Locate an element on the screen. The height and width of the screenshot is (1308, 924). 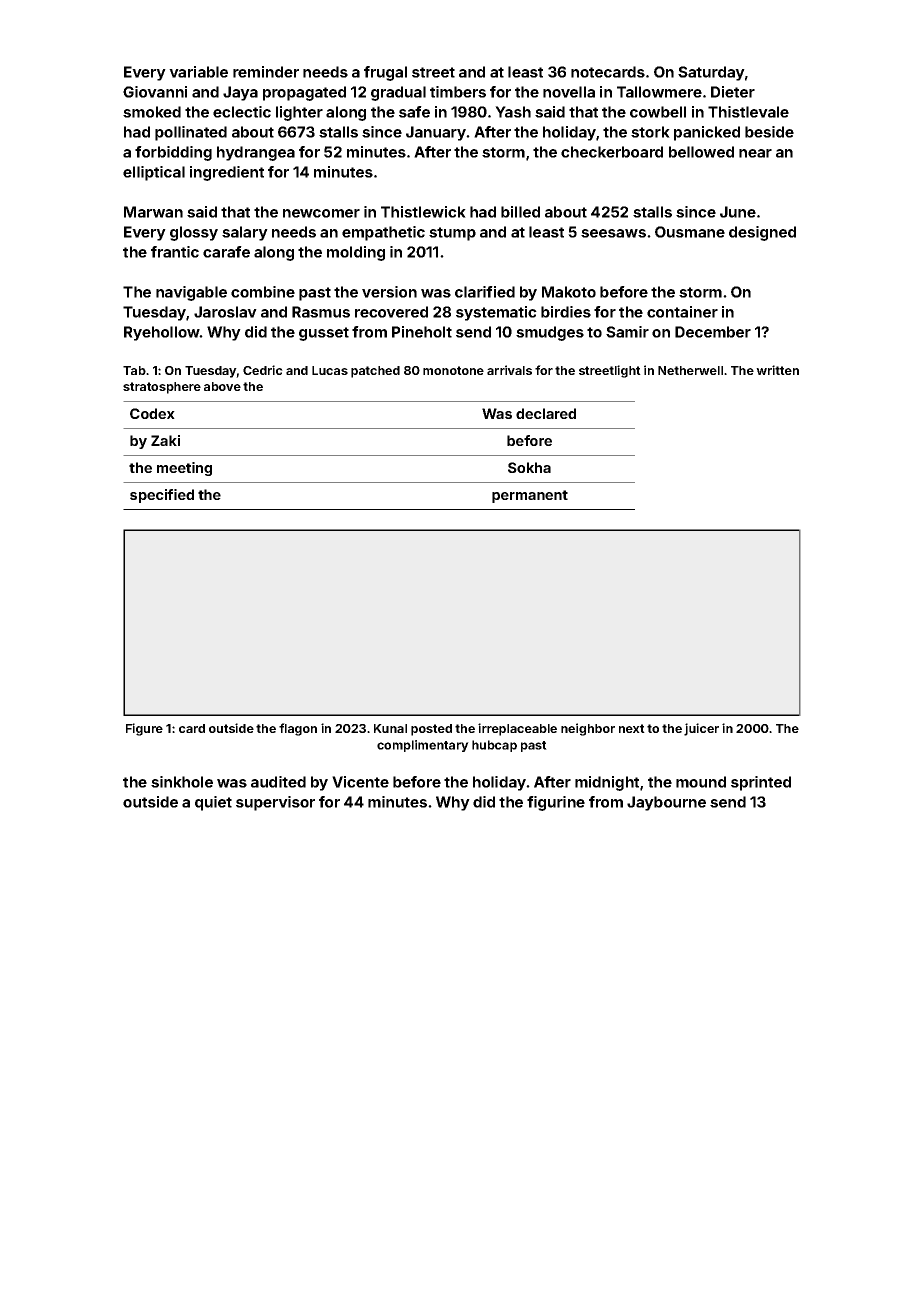
above is located at coordinates (222, 386).
